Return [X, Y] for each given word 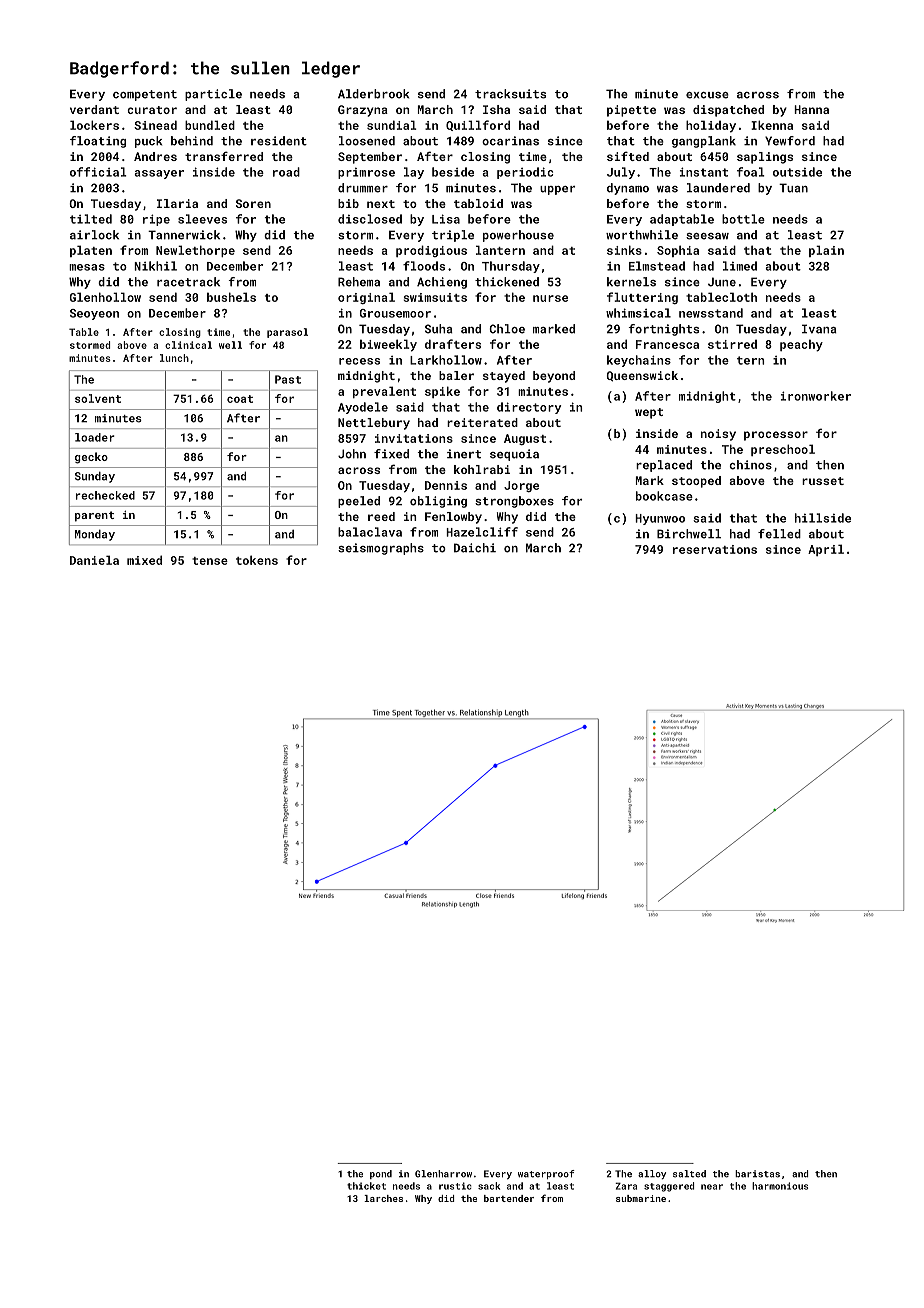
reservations [715, 549]
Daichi [475, 548]
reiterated [482, 422]
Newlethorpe [195, 251]
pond [381, 1174]
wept [649, 413]
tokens [257, 560]
